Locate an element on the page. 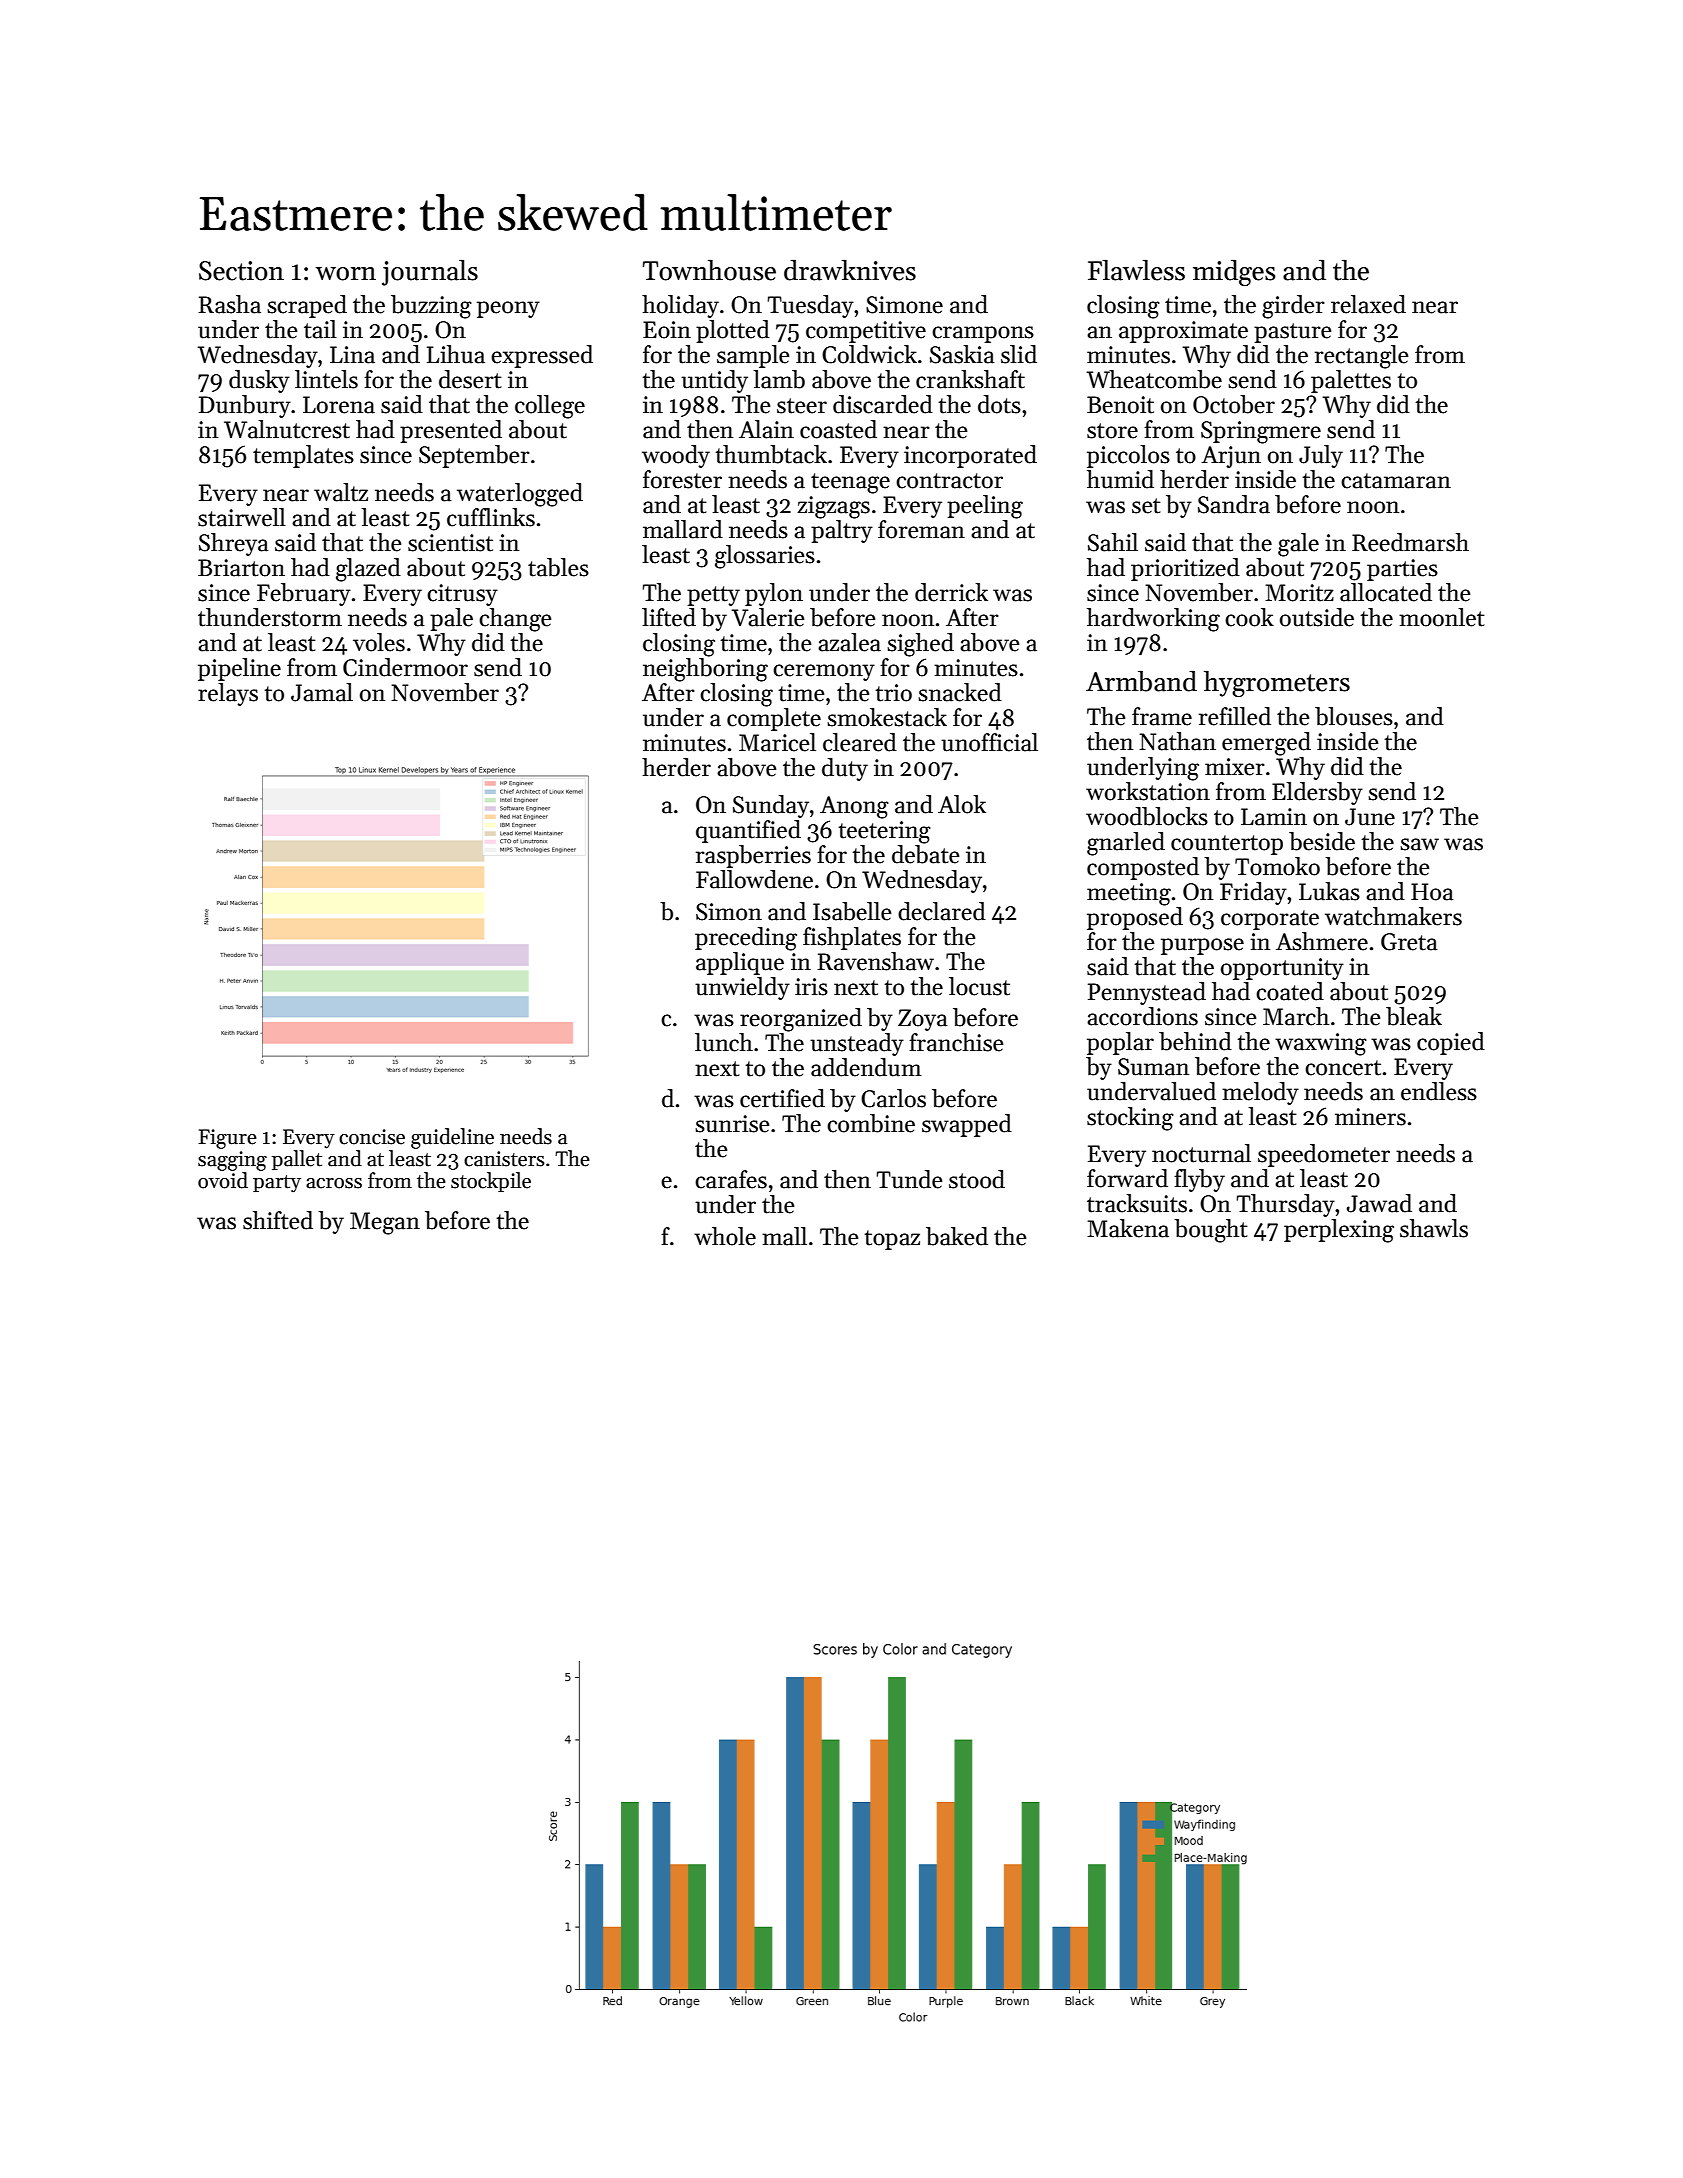  woody is located at coordinates (676, 456).
